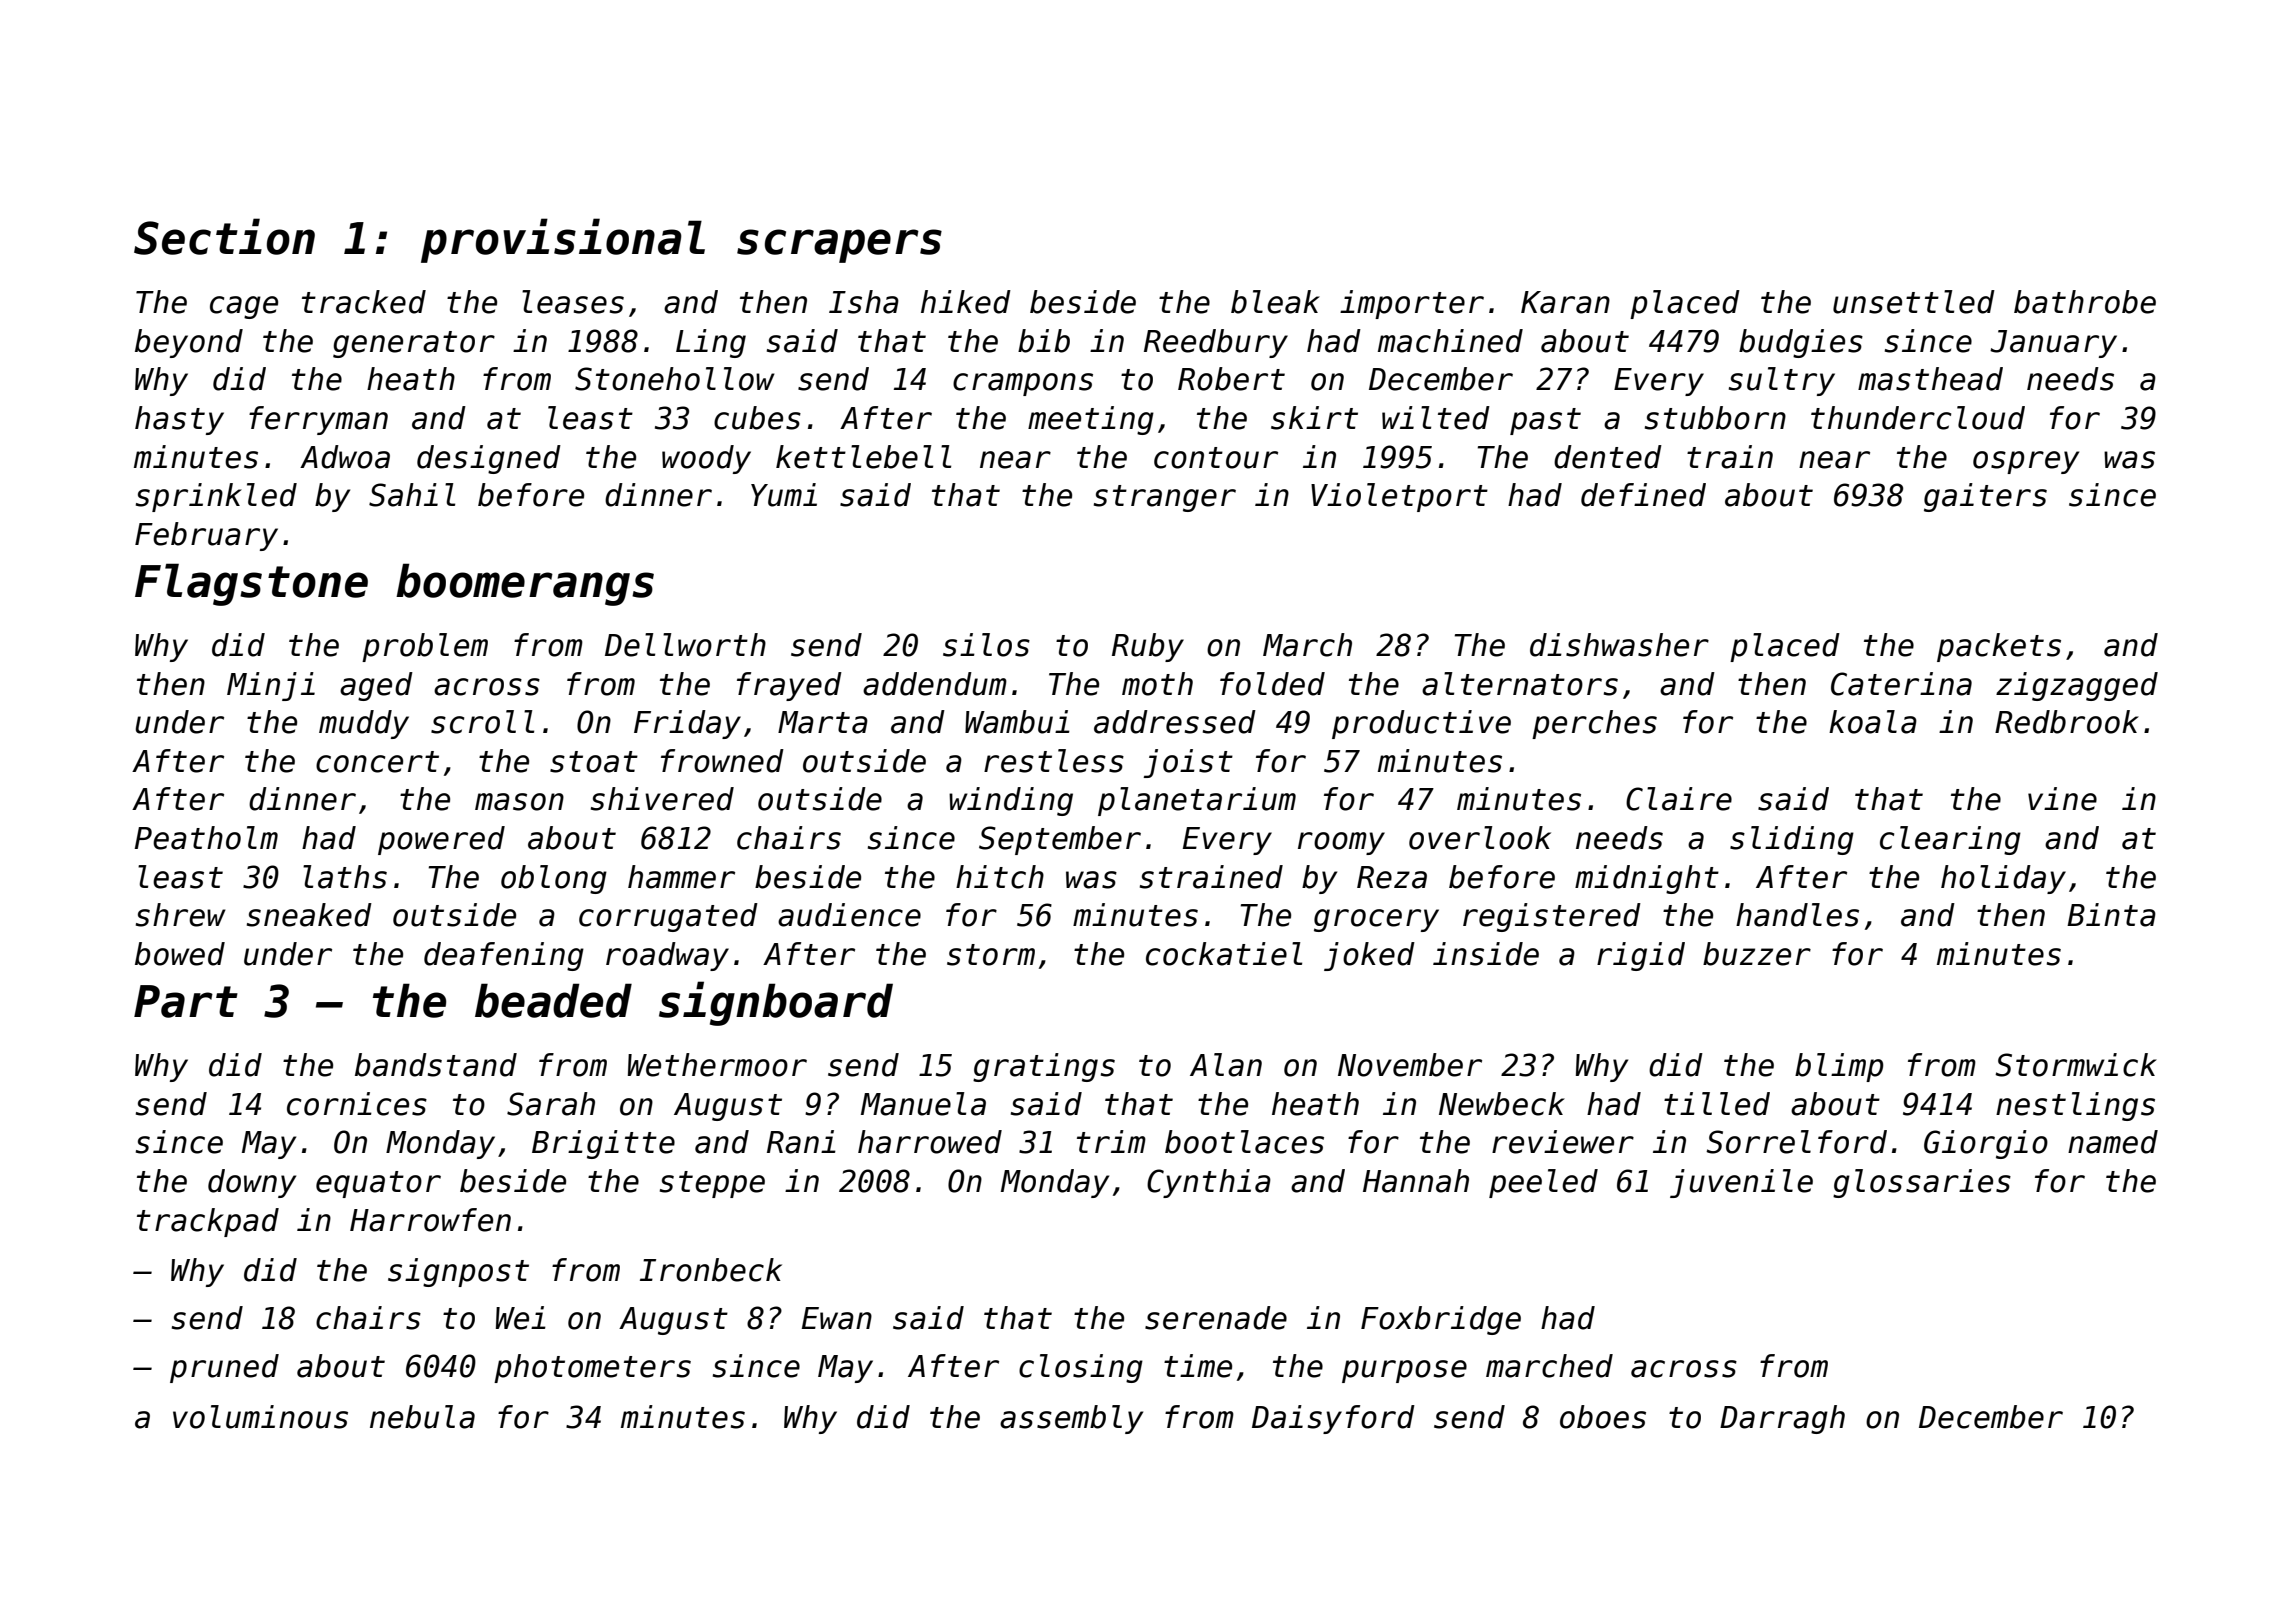 The width and height of the screenshot is (2292, 1620). Describe the element at coordinates (180, 954) in the screenshot. I see `bowed` at that location.
